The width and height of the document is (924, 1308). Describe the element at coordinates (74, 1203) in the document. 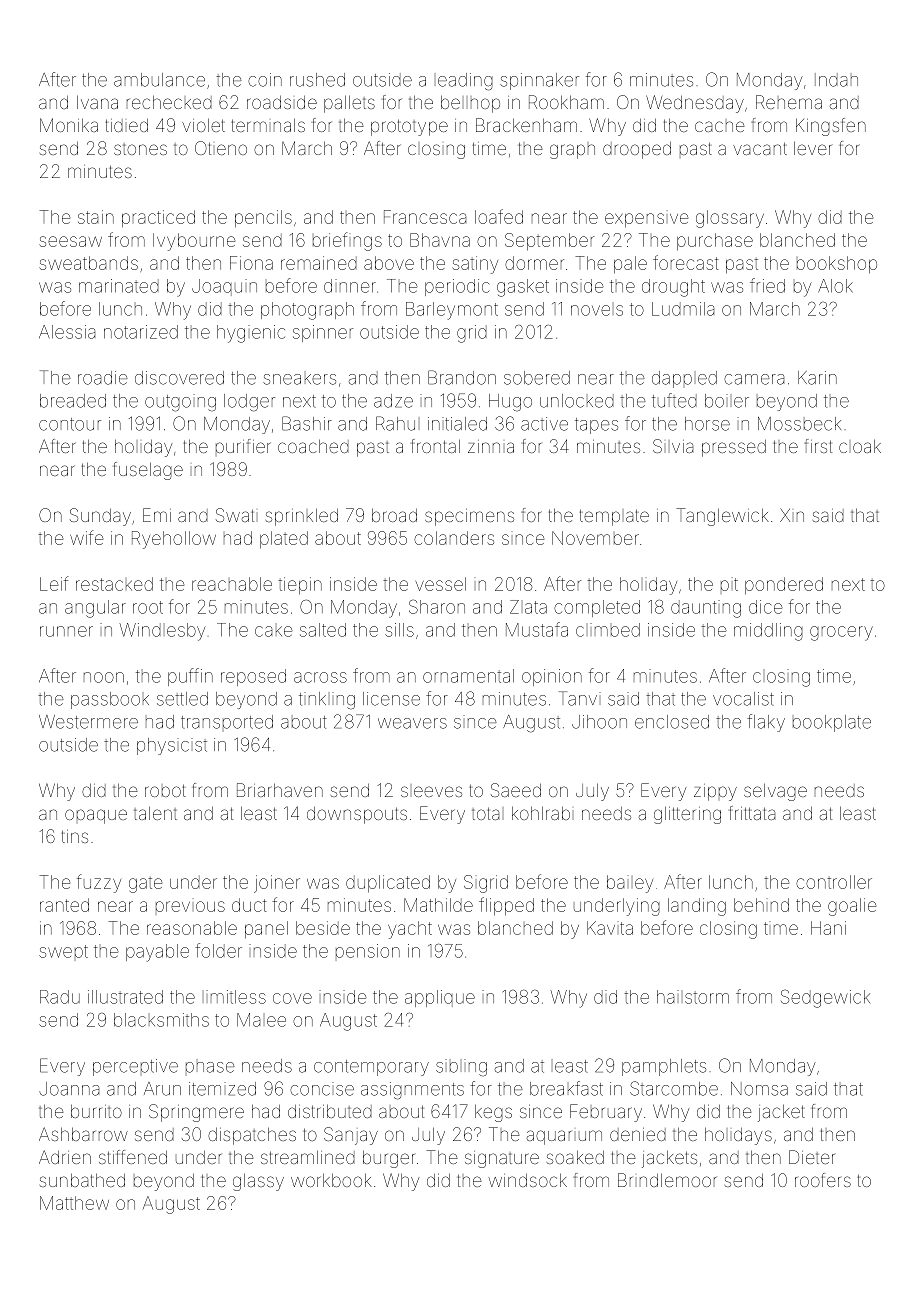

I see `Matthew` at that location.
